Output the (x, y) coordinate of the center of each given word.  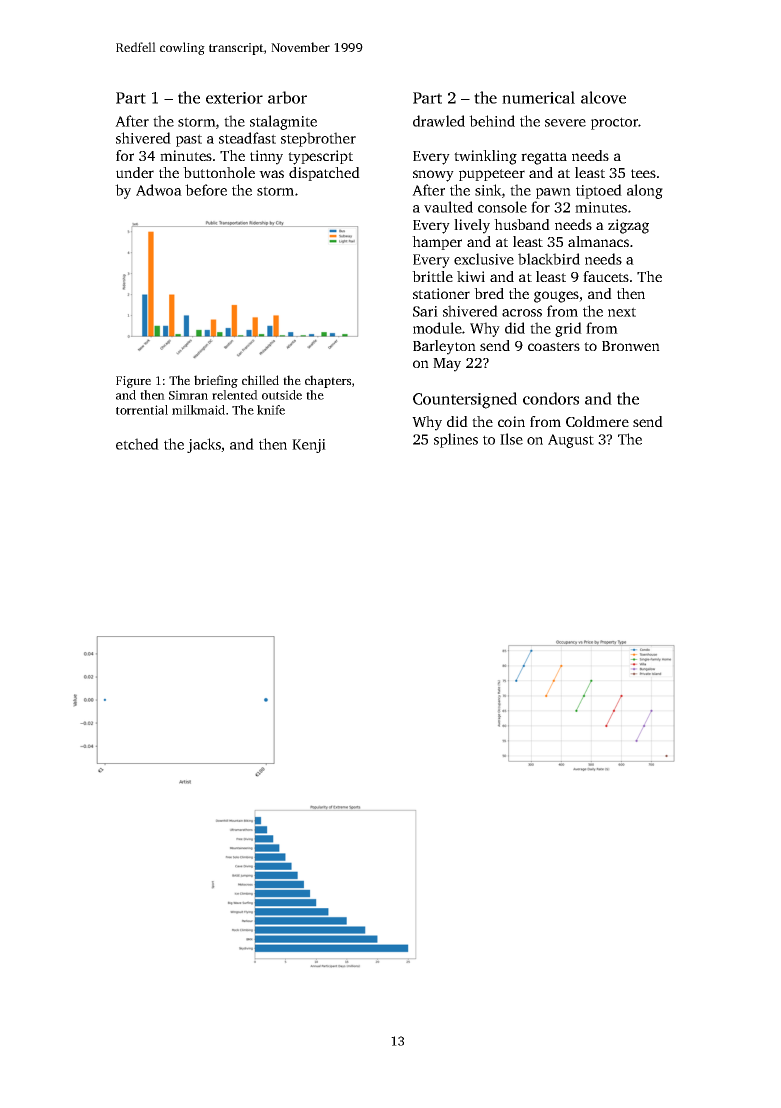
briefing (216, 381)
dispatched (324, 174)
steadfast (247, 138)
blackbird (549, 259)
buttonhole (219, 172)
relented (235, 395)
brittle (432, 276)
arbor (287, 97)
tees (643, 173)
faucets (606, 276)
